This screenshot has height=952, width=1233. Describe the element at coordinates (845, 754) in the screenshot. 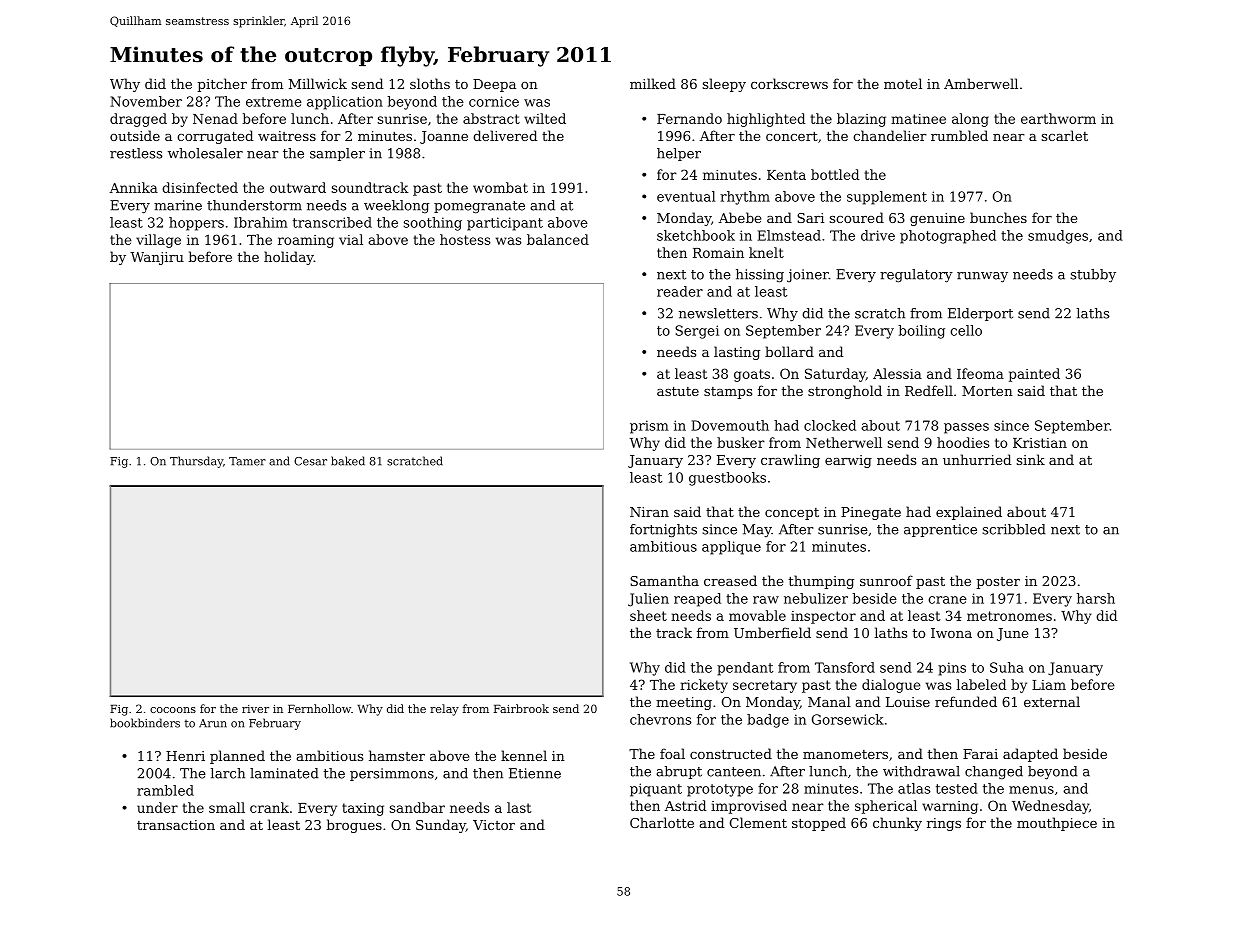

I see `manometers` at that location.
